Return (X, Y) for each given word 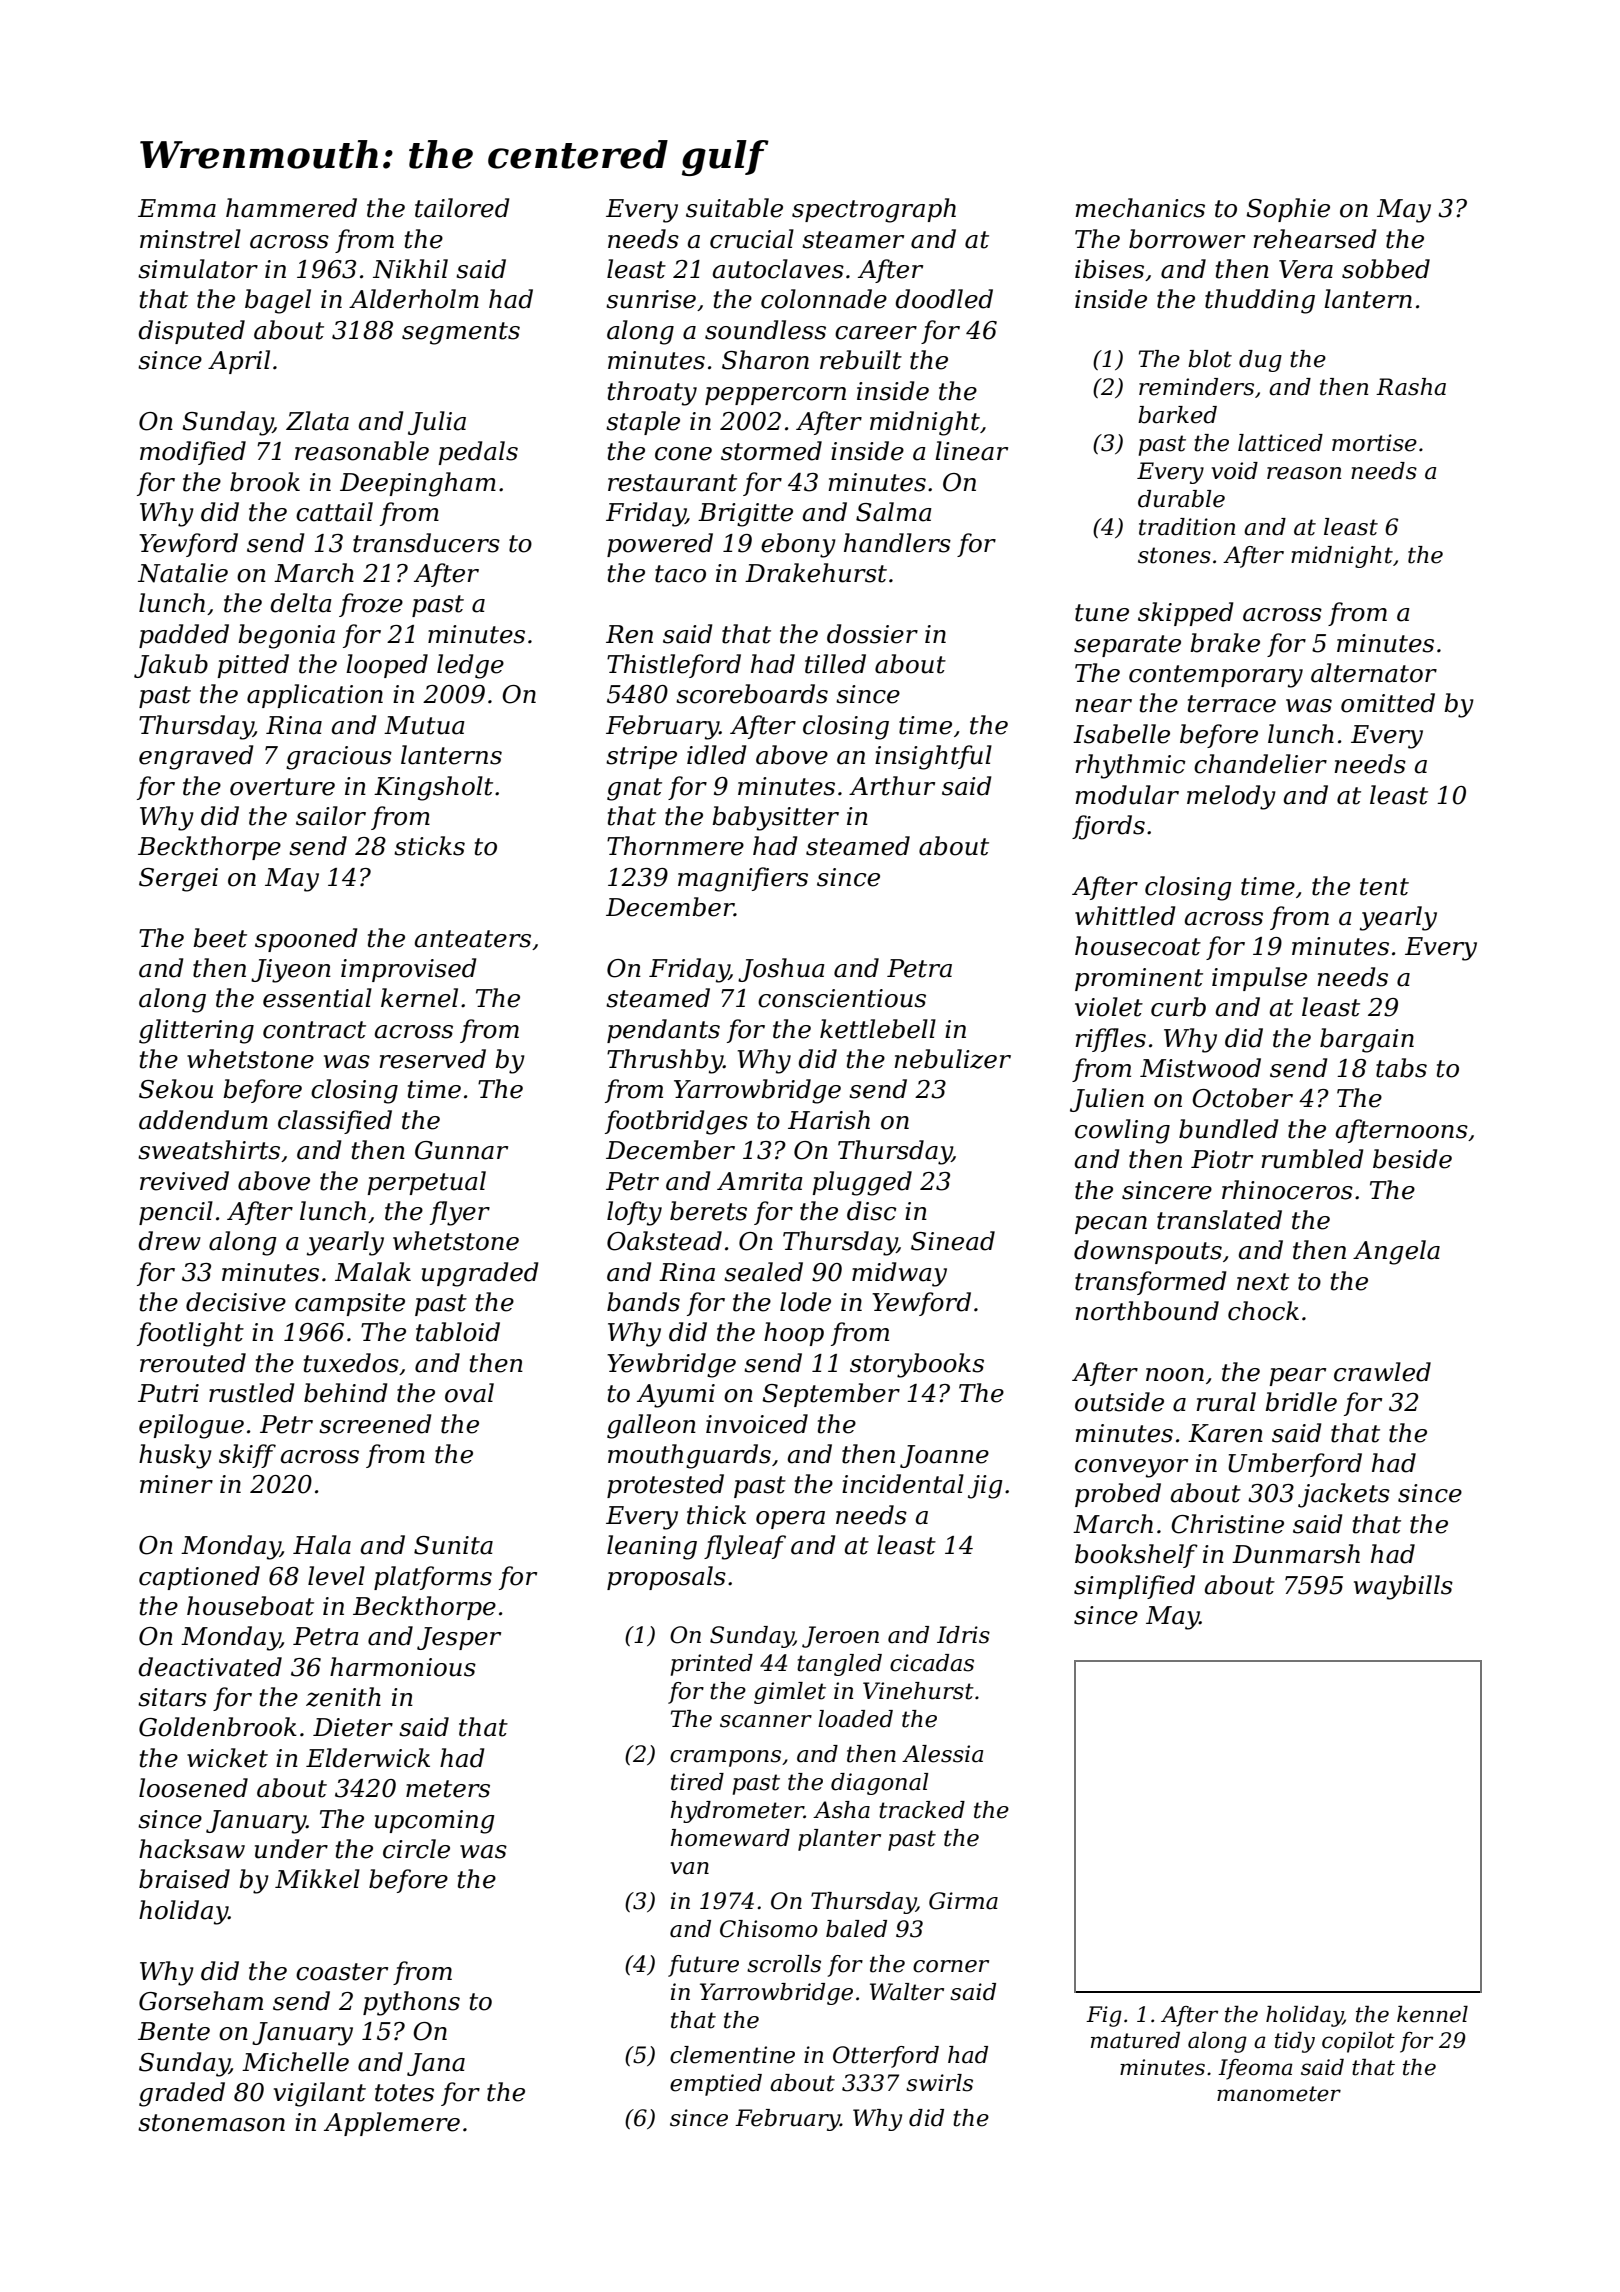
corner (951, 1966)
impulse (1259, 979)
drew (169, 1241)
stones (1174, 555)
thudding (1260, 301)
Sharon (765, 360)
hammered (291, 208)
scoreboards (752, 694)
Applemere (392, 2124)
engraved (196, 757)
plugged (862, 1183)
